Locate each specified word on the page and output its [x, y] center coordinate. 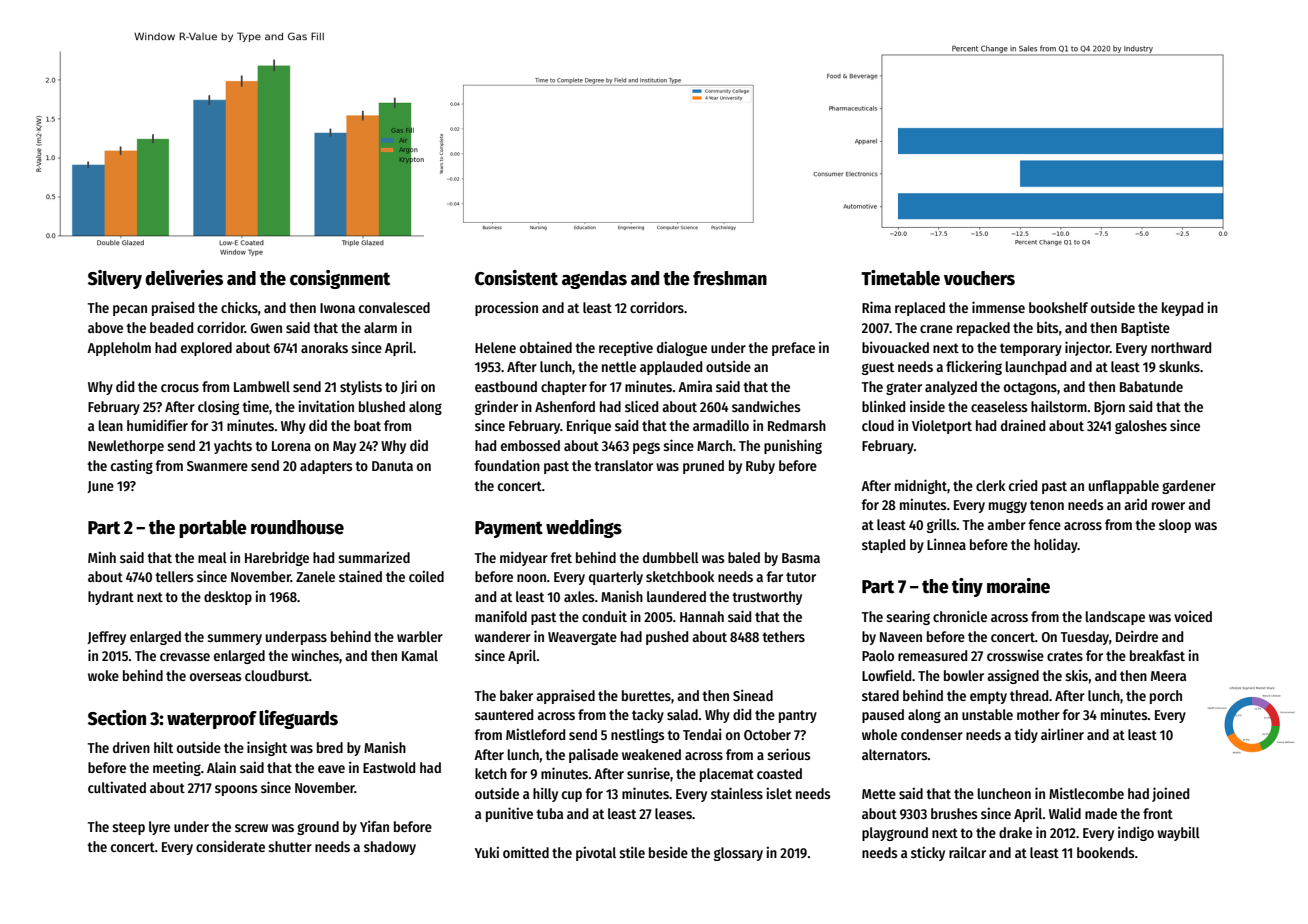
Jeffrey [106, 638]
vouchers [979, 278]
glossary [738, 854]
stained [360, 576]
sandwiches [766, 406]
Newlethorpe [126, 447]
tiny [967, 587]
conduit [604, 616]
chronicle [960, 616]
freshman [730, 278]
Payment [509, 529]
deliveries [184, 278]
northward [1181, 347]
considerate [230, 846]
